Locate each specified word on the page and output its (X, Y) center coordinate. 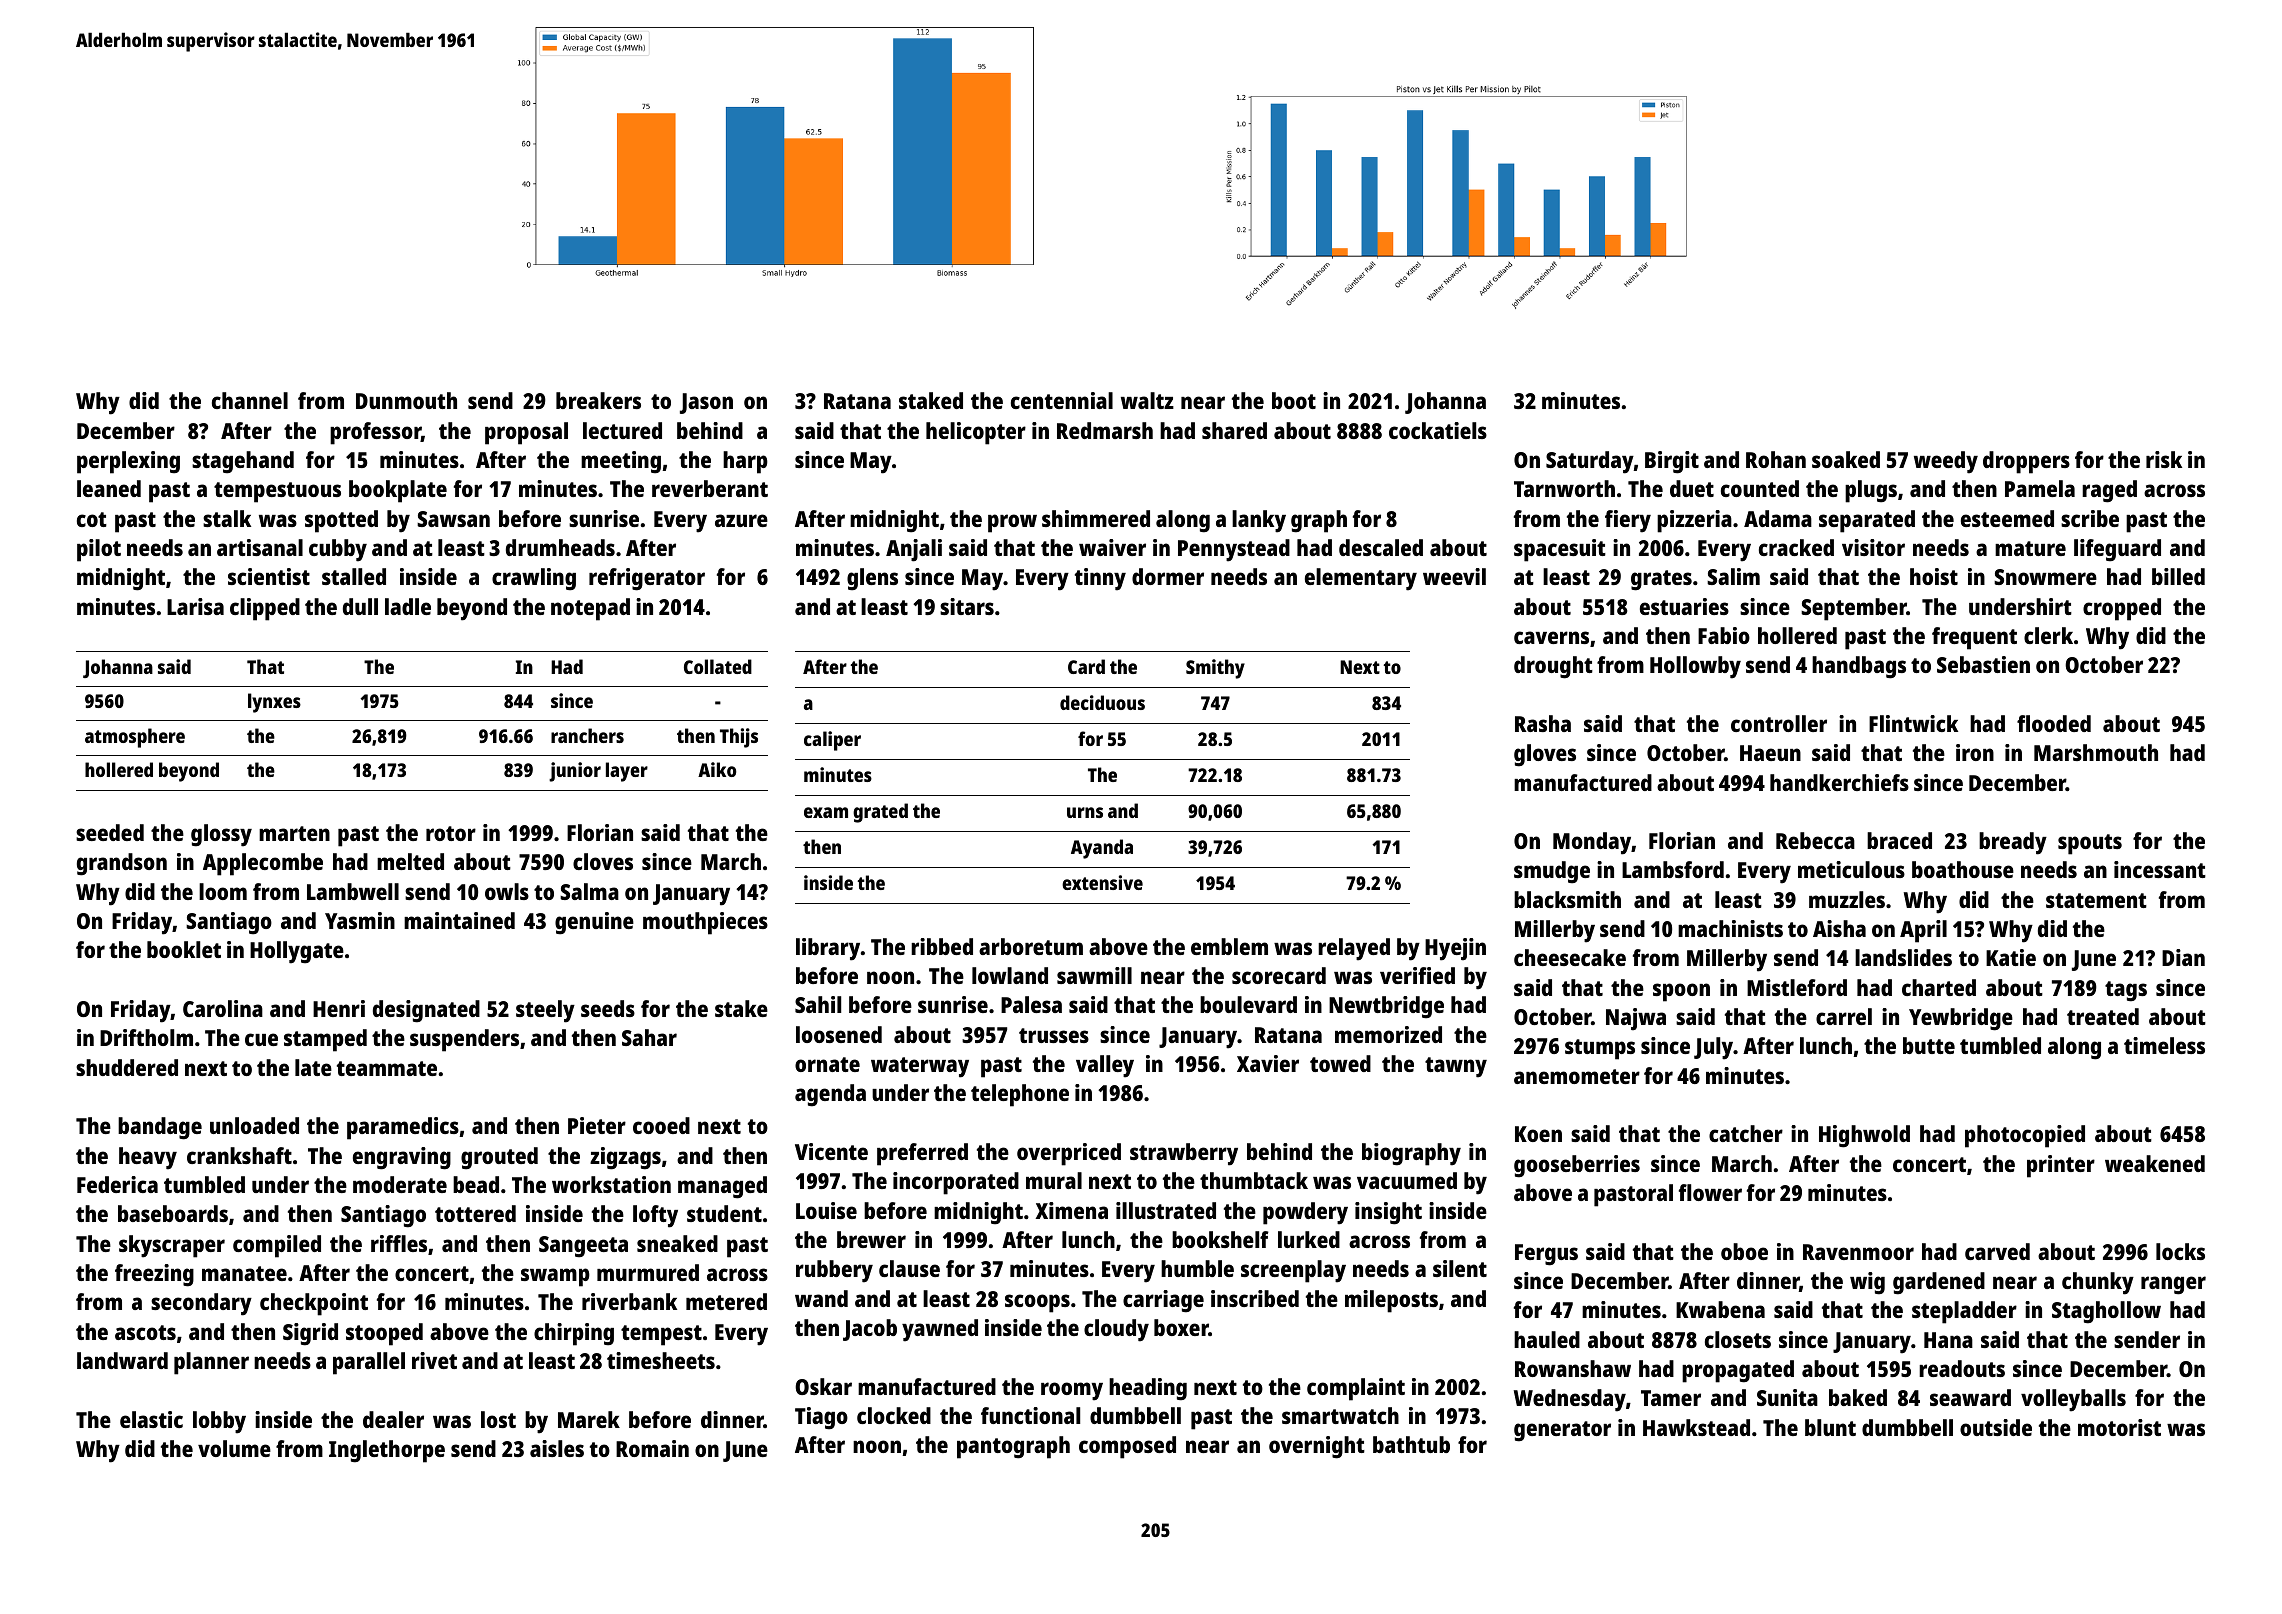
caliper (832, 741)
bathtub (1411, 1444)
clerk (2048, 635)
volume (234, 1448)
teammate (387, 1068)
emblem (1229, 946)
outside (1996, 1427)
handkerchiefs (1839, 782)
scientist (269, 576)
